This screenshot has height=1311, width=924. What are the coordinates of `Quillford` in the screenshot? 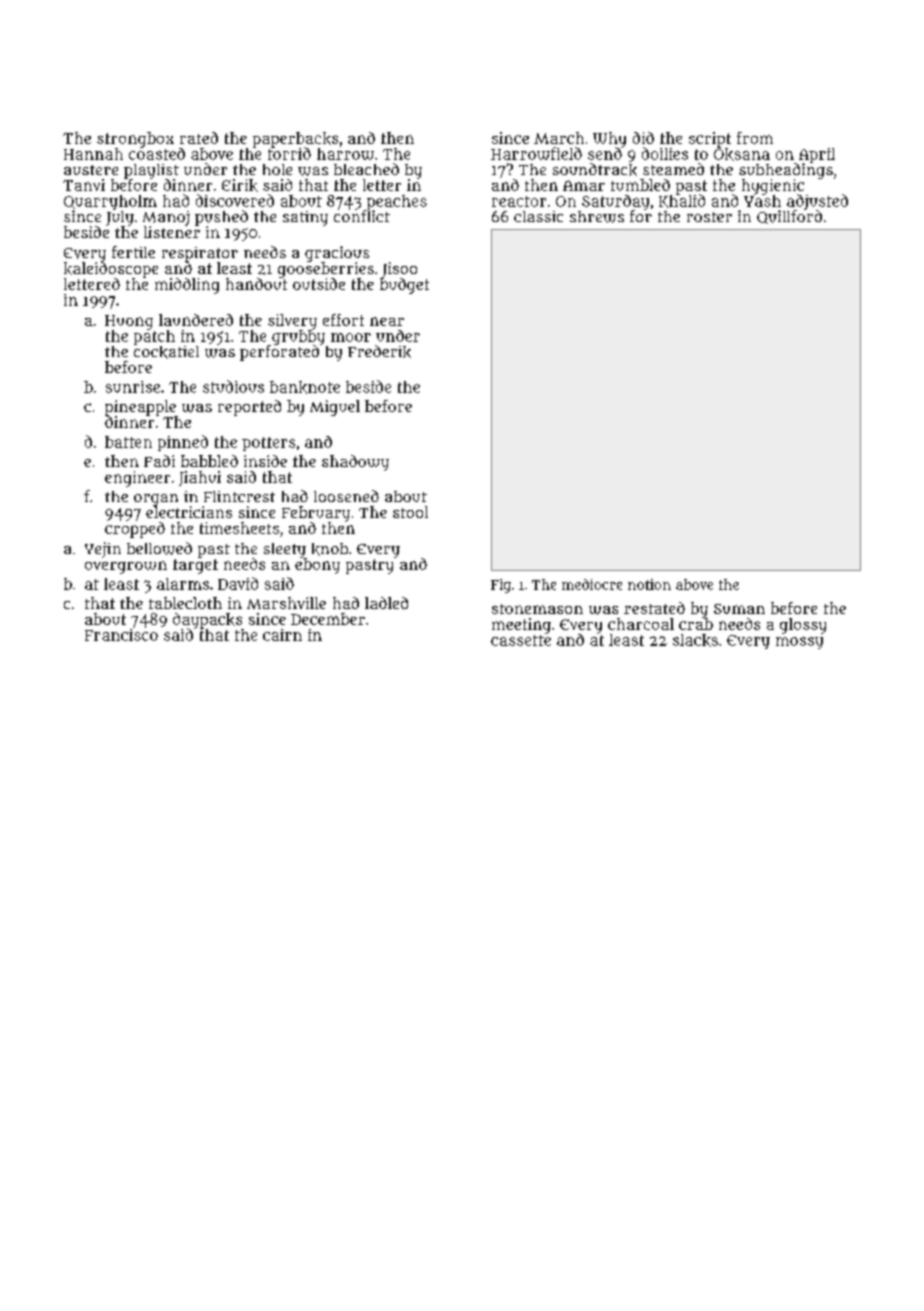 It's located at (789, 217).
